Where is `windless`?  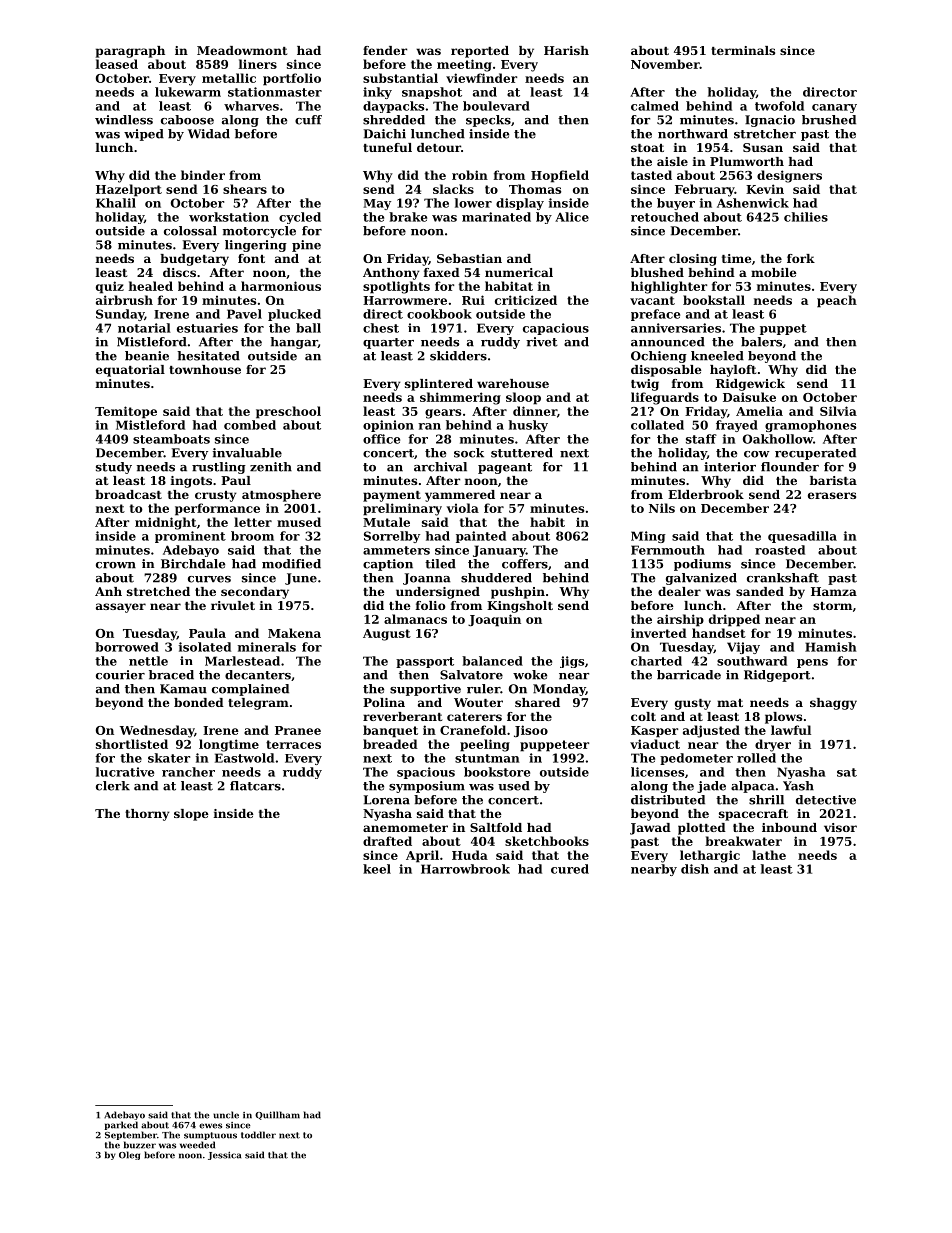 windless is located at coordinates (124, 120).
